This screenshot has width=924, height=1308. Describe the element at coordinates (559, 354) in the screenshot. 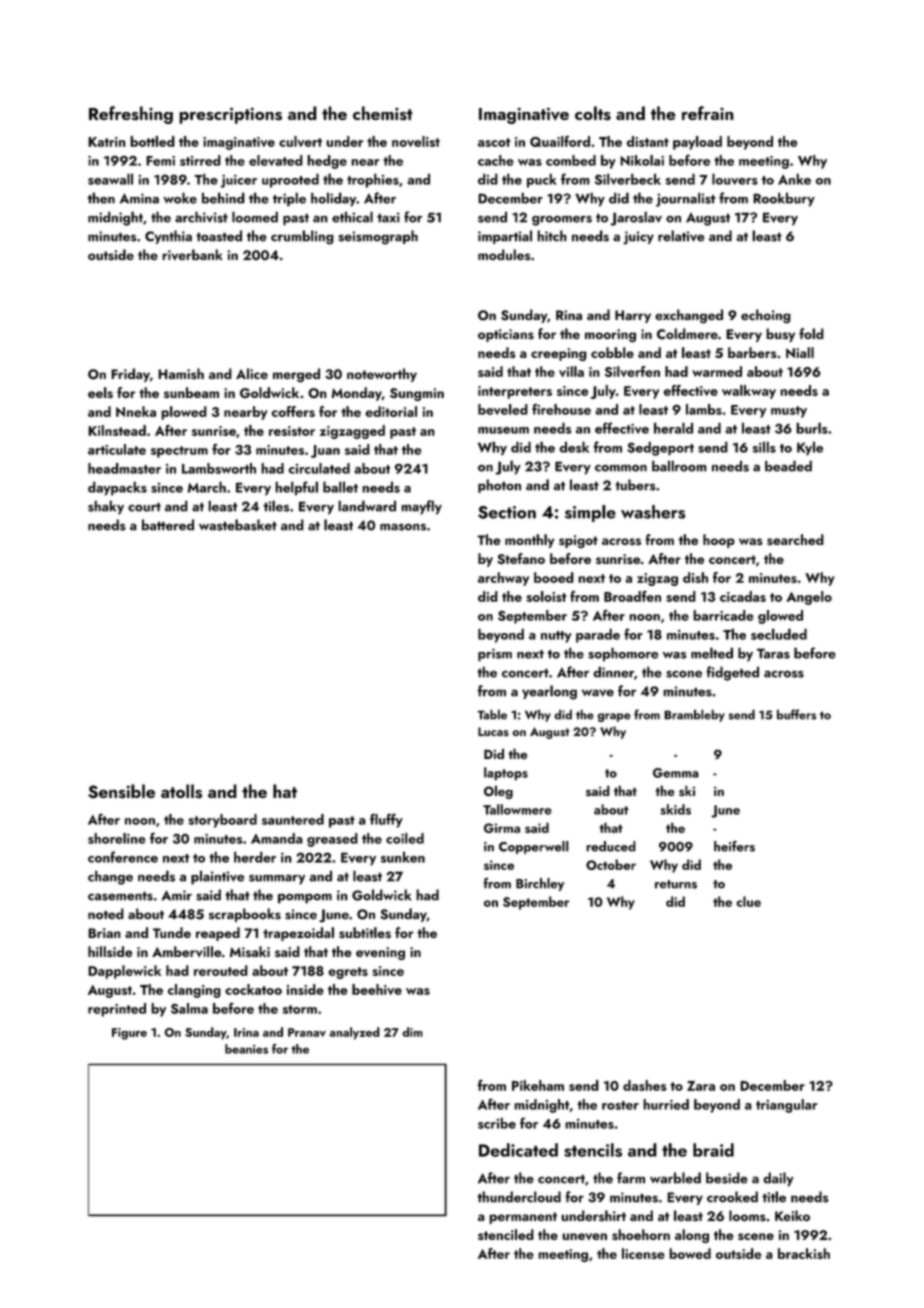

I see `creeping` at that location.
